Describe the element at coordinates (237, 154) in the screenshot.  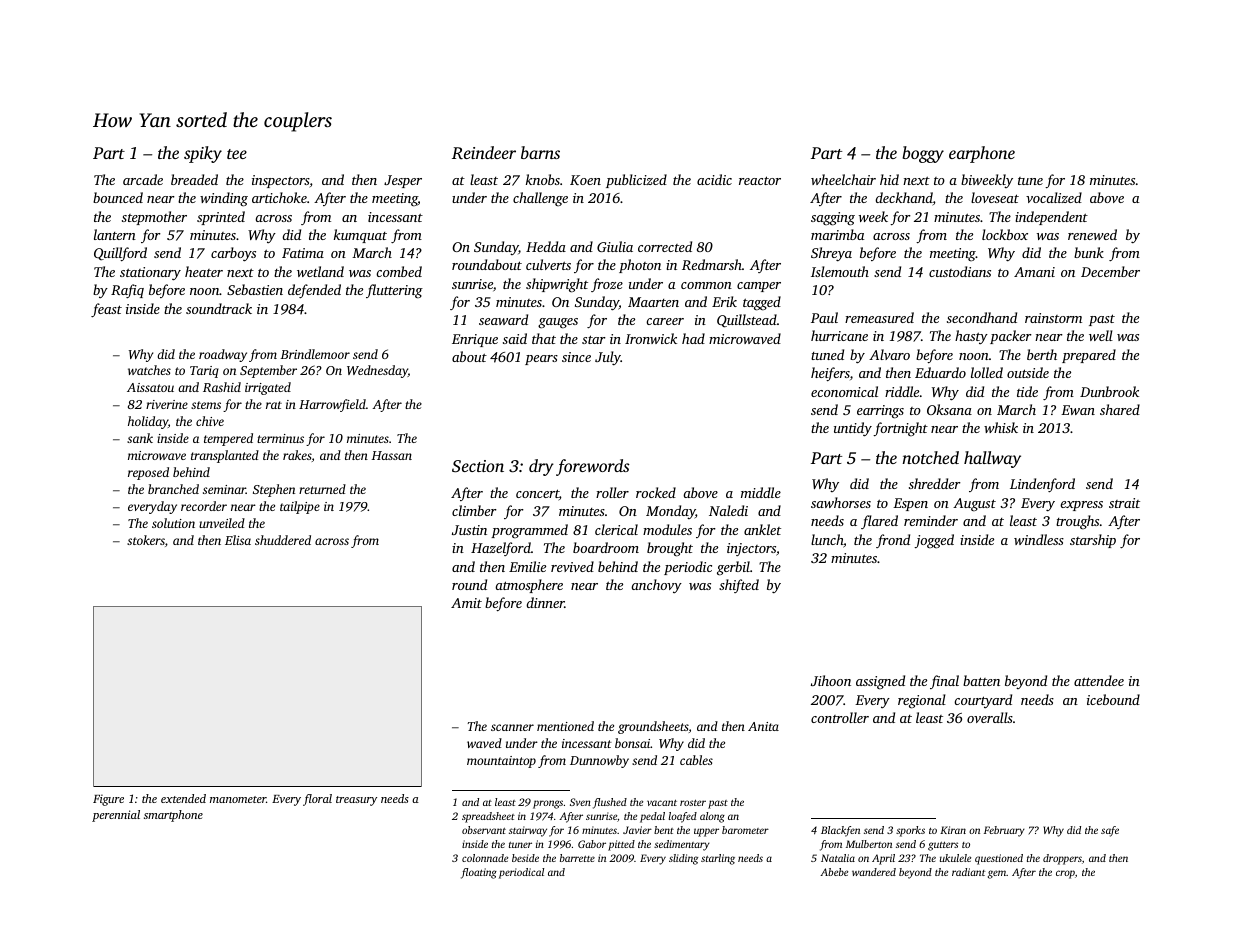
I see `tee` at that location.
